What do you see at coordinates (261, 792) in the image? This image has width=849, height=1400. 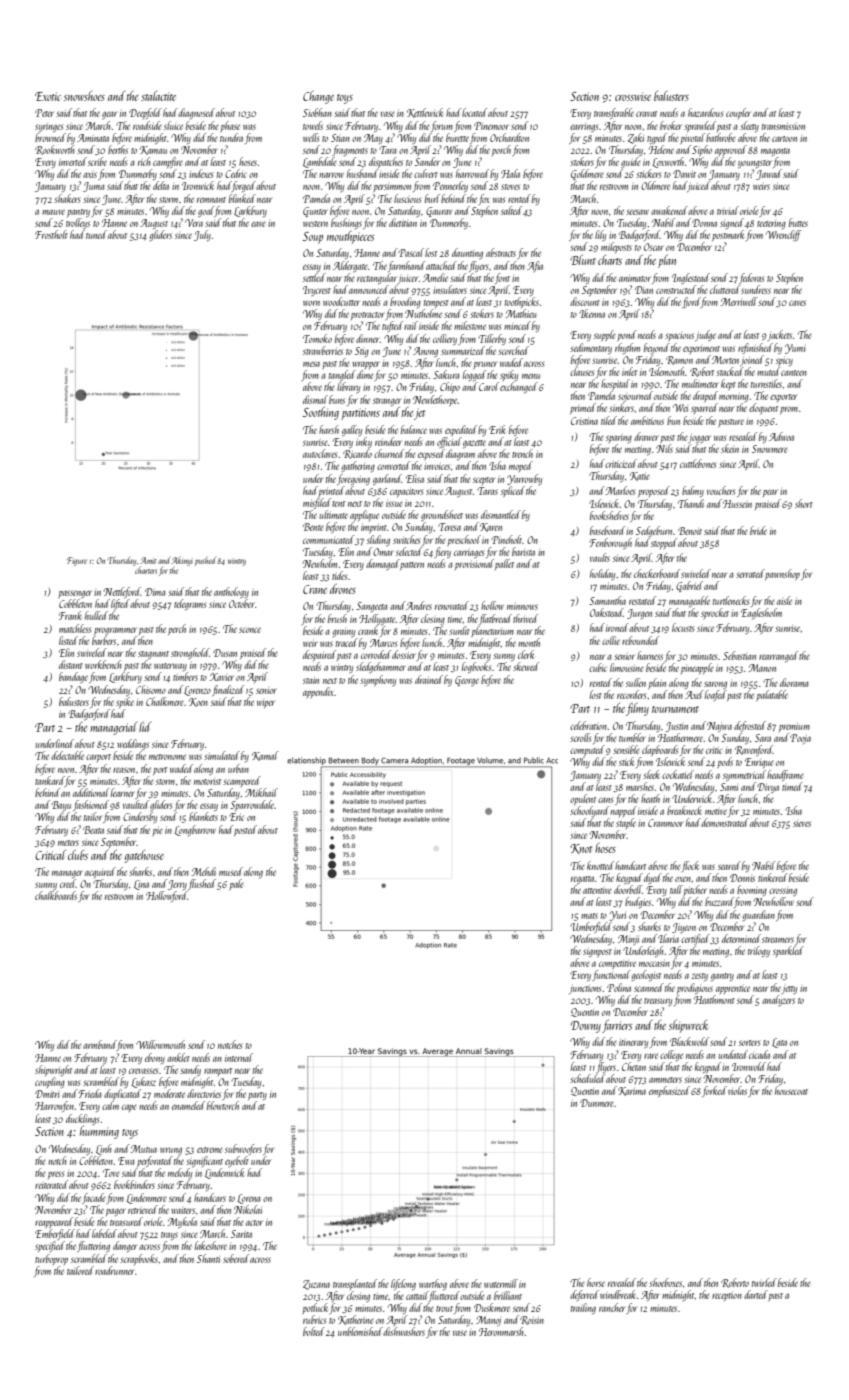 I see `Mikhail` at bounding box center [261, 792].
